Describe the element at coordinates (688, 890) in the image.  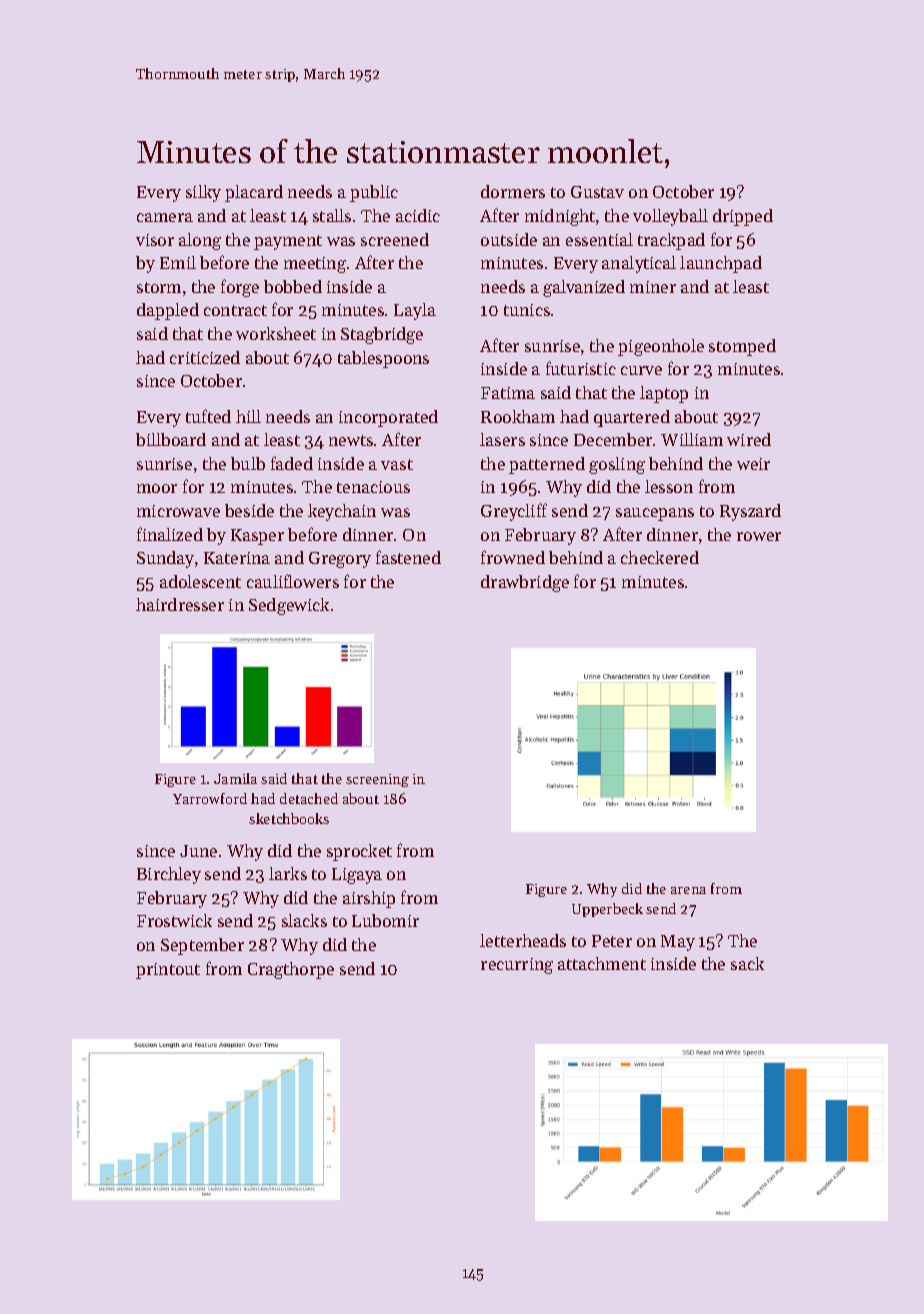
I see `arena` at that location.
